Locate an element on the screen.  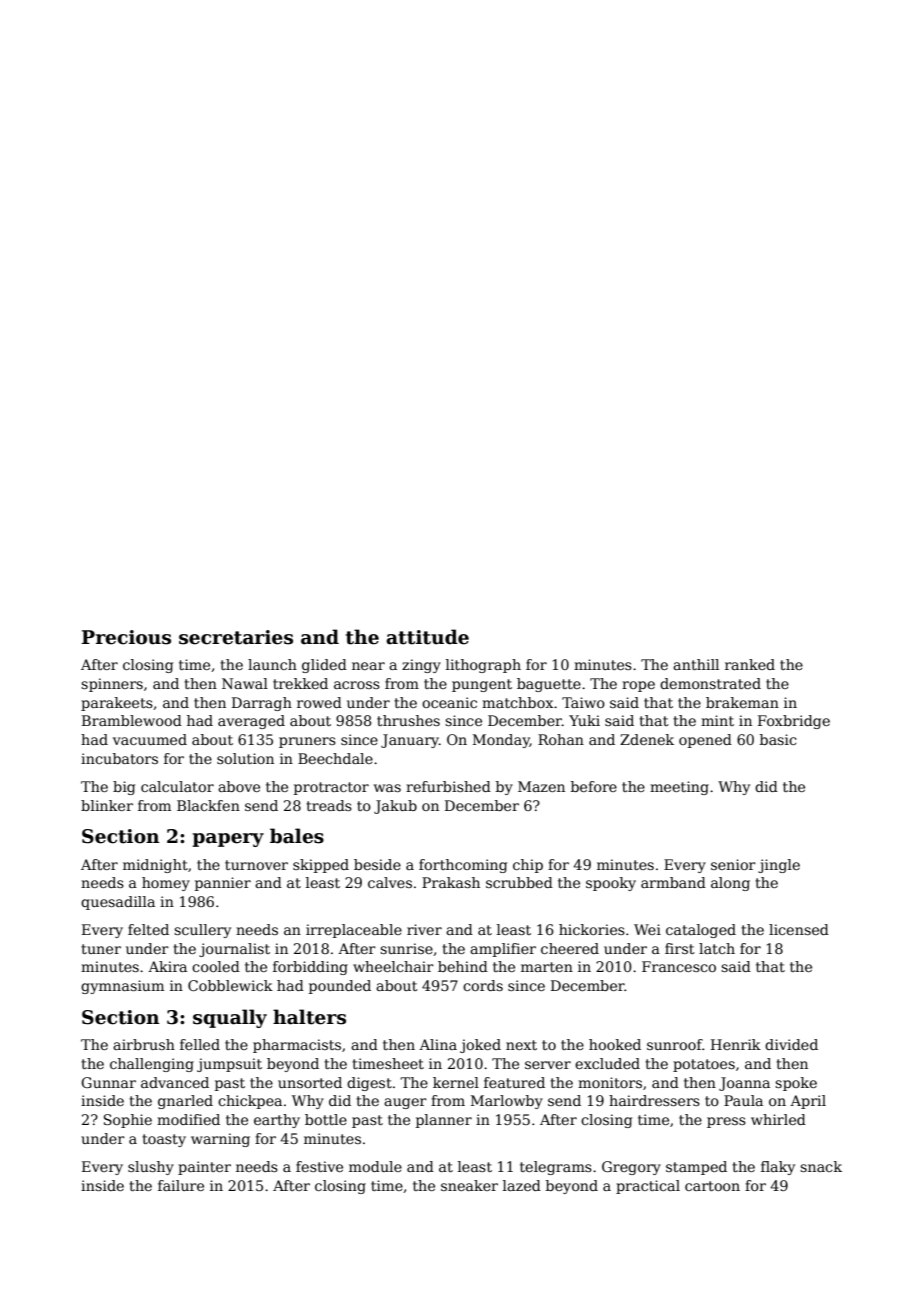
joked is located at coordinates (480, 1046).
